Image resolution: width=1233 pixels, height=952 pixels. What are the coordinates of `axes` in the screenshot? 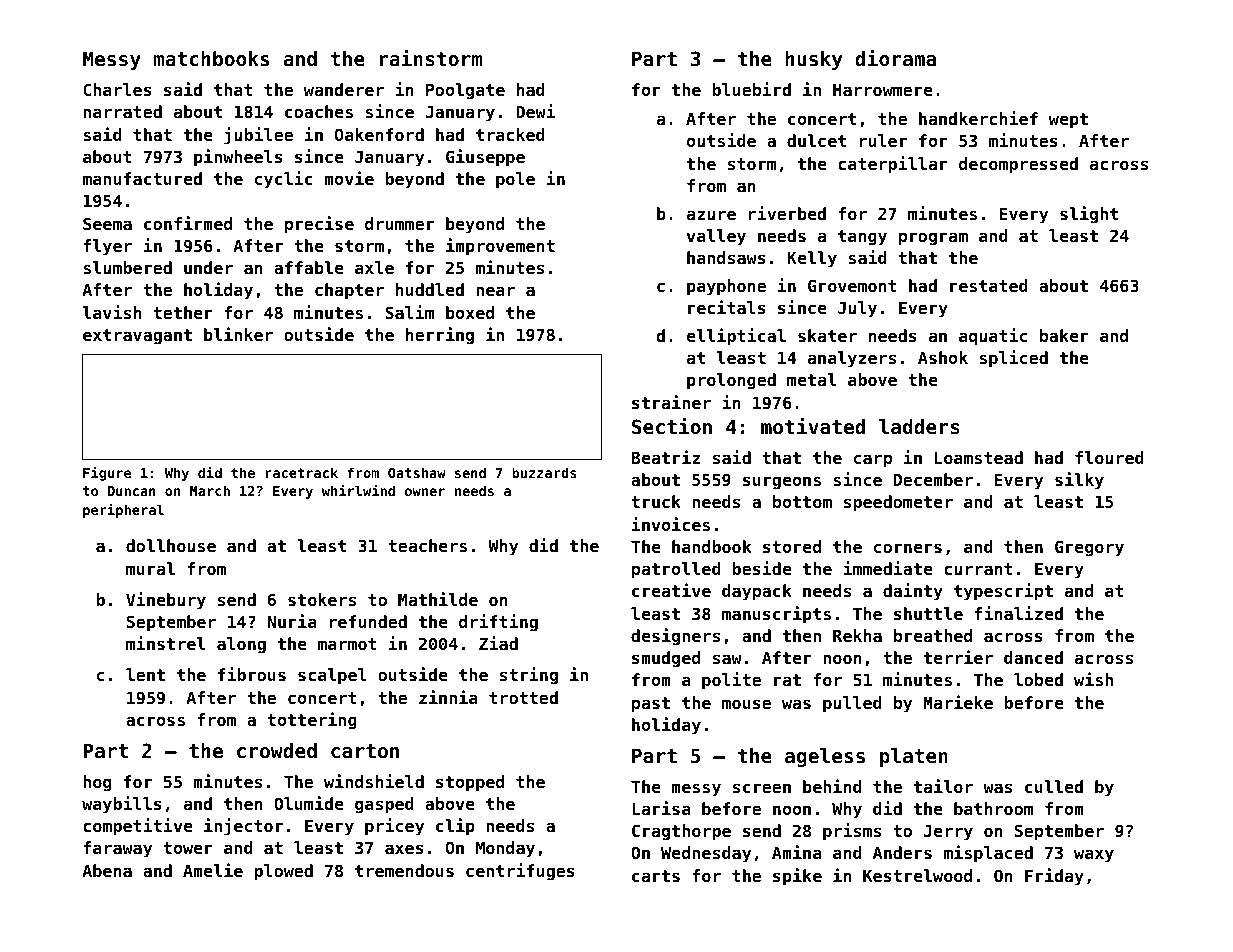 It's located at (404, 849).
